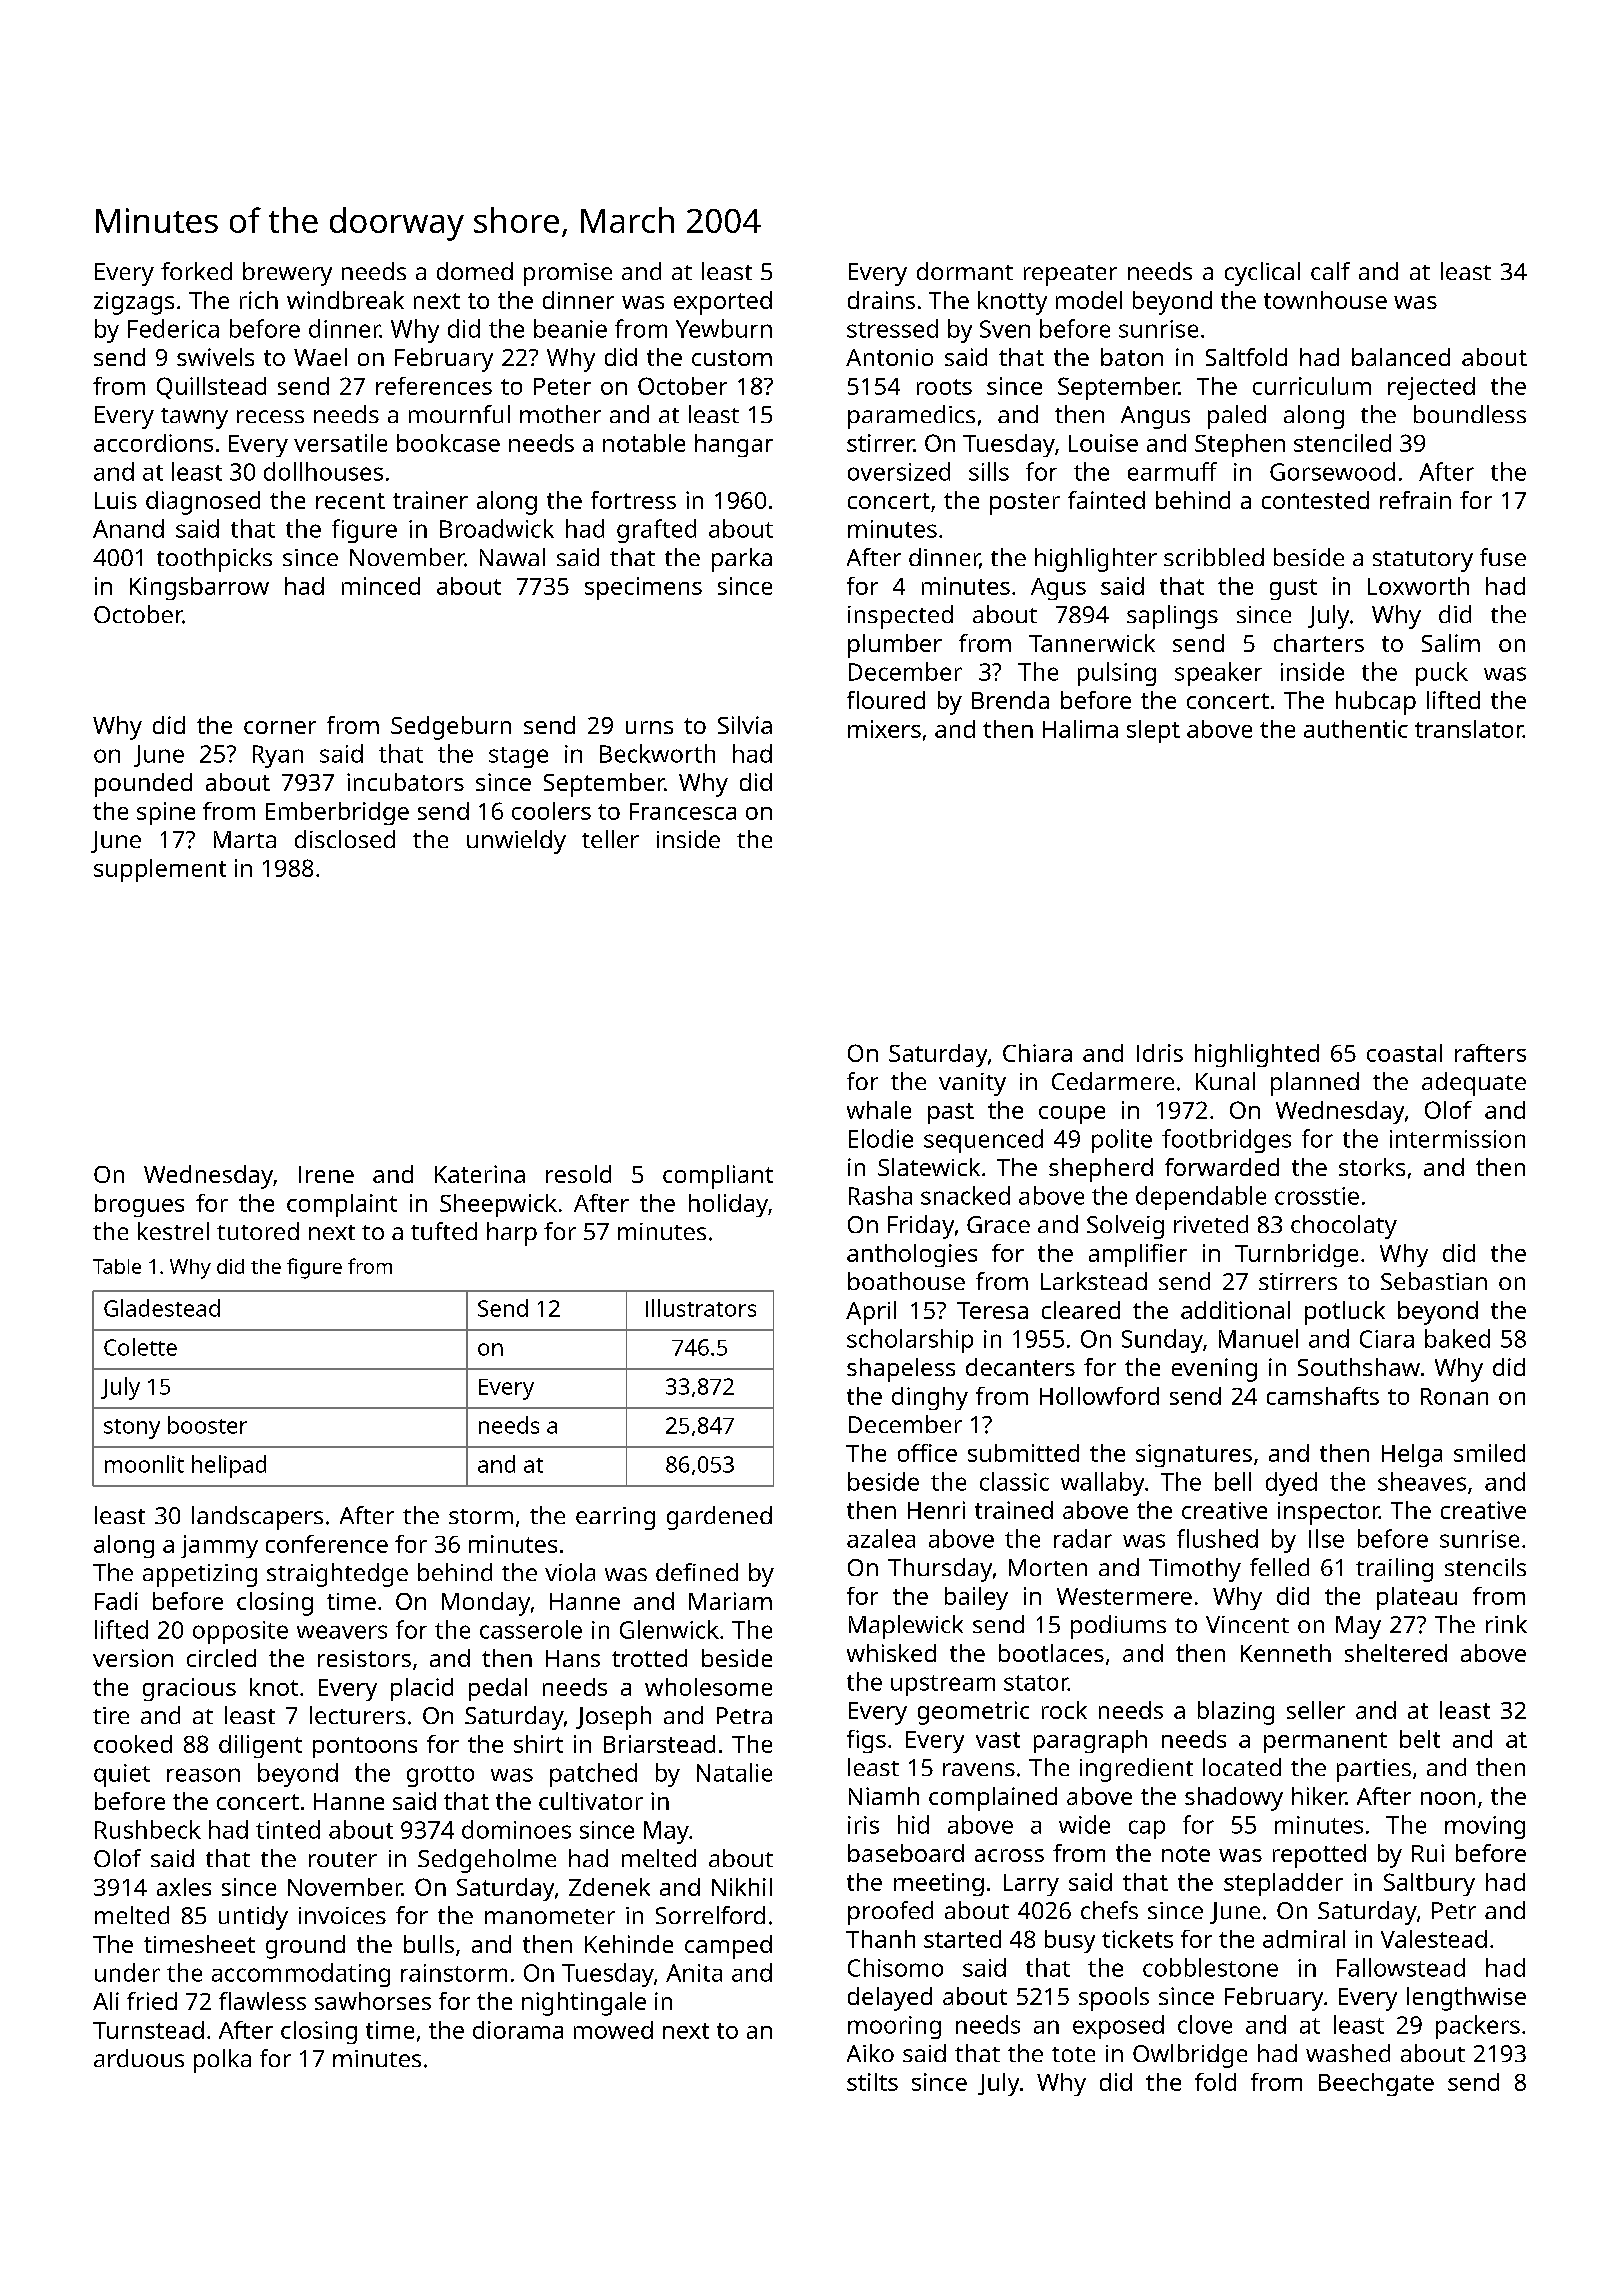  What do you see at coordinates (357, 1715) in the page?
I see `lecturers` at bounding box center [357, 1715].
